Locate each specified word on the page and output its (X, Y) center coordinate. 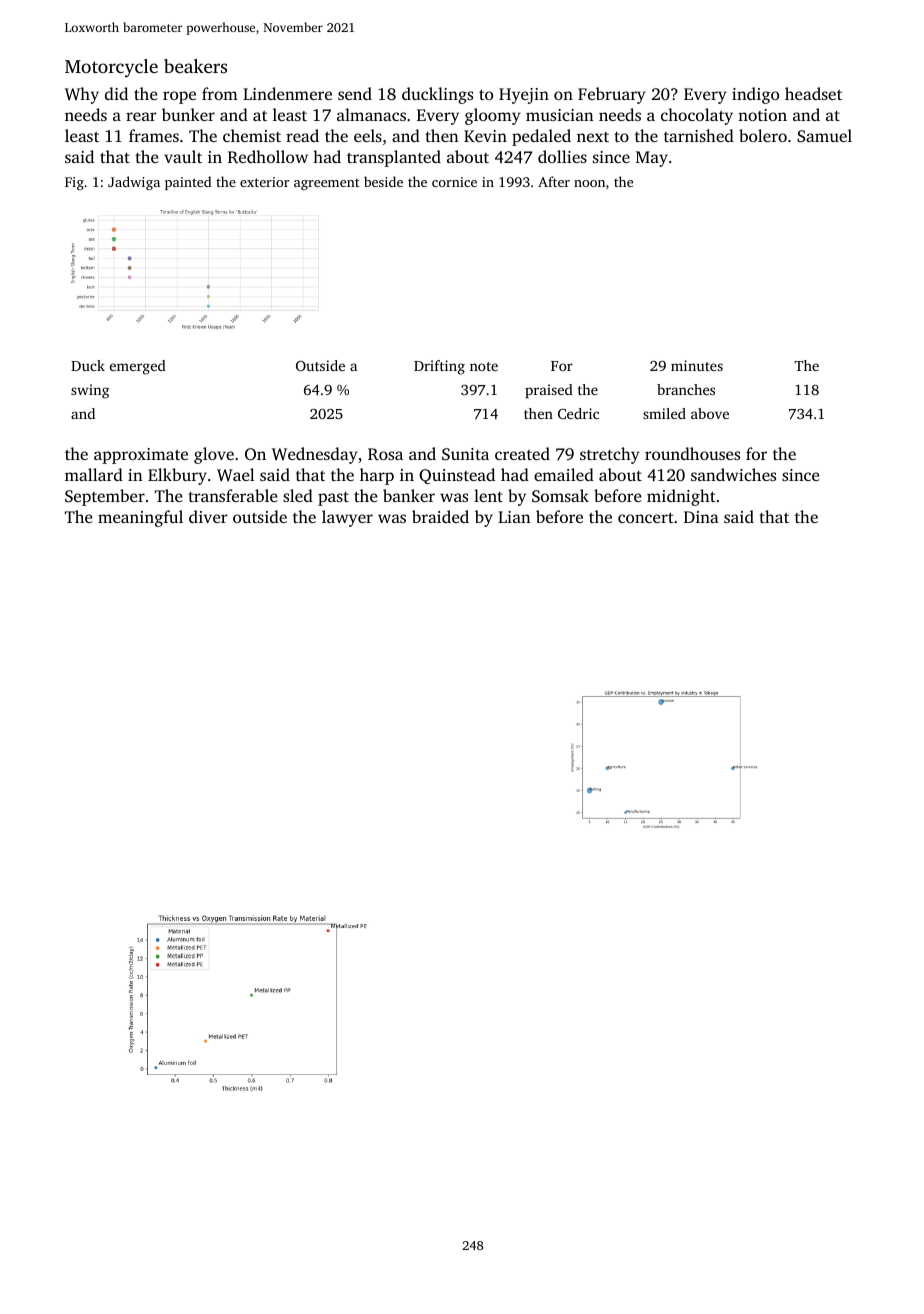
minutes (697, 365)
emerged (138, 367)
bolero (763, 135)
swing (90, 391)
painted (188, 183)
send (355, 93)
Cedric (578, 413)
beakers (195, 66)
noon (589, 183)
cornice (454, 182)
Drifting (439, 367)
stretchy (610, 455)
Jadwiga (134, 183)
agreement (327, 184)
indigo (755, 95)
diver (208, 516)
